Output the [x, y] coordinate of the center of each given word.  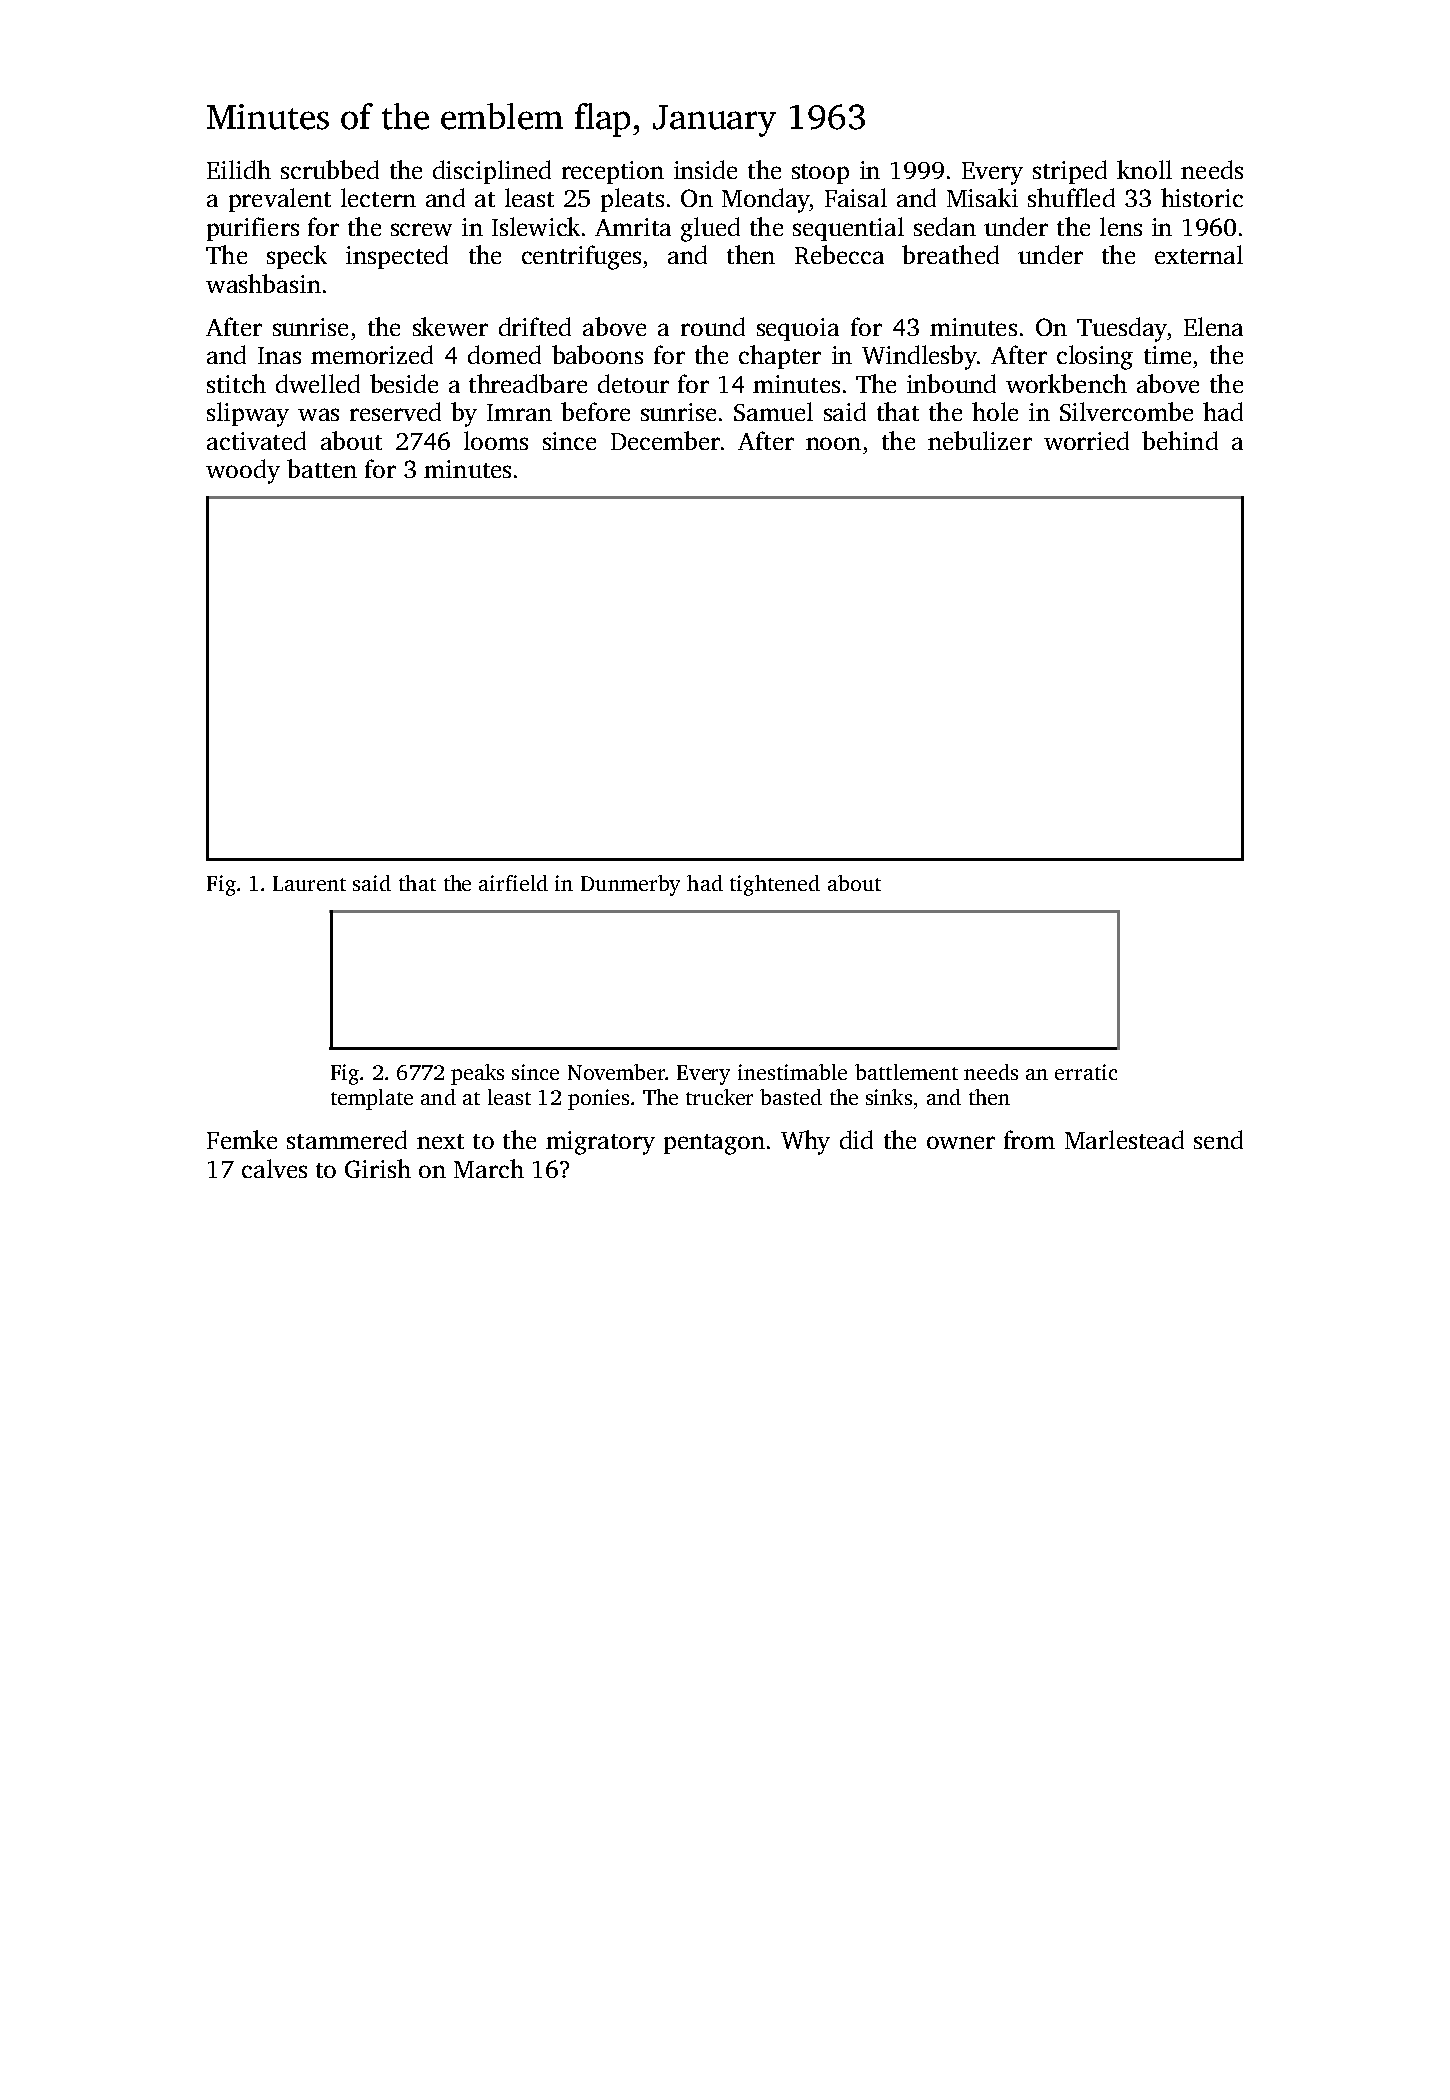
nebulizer [980, 440]
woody [243, 471]
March [489, 1168]
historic [1202, 197]
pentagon [714, 1144]
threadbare [528, 383]
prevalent [280, 200]
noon [833, 443]
